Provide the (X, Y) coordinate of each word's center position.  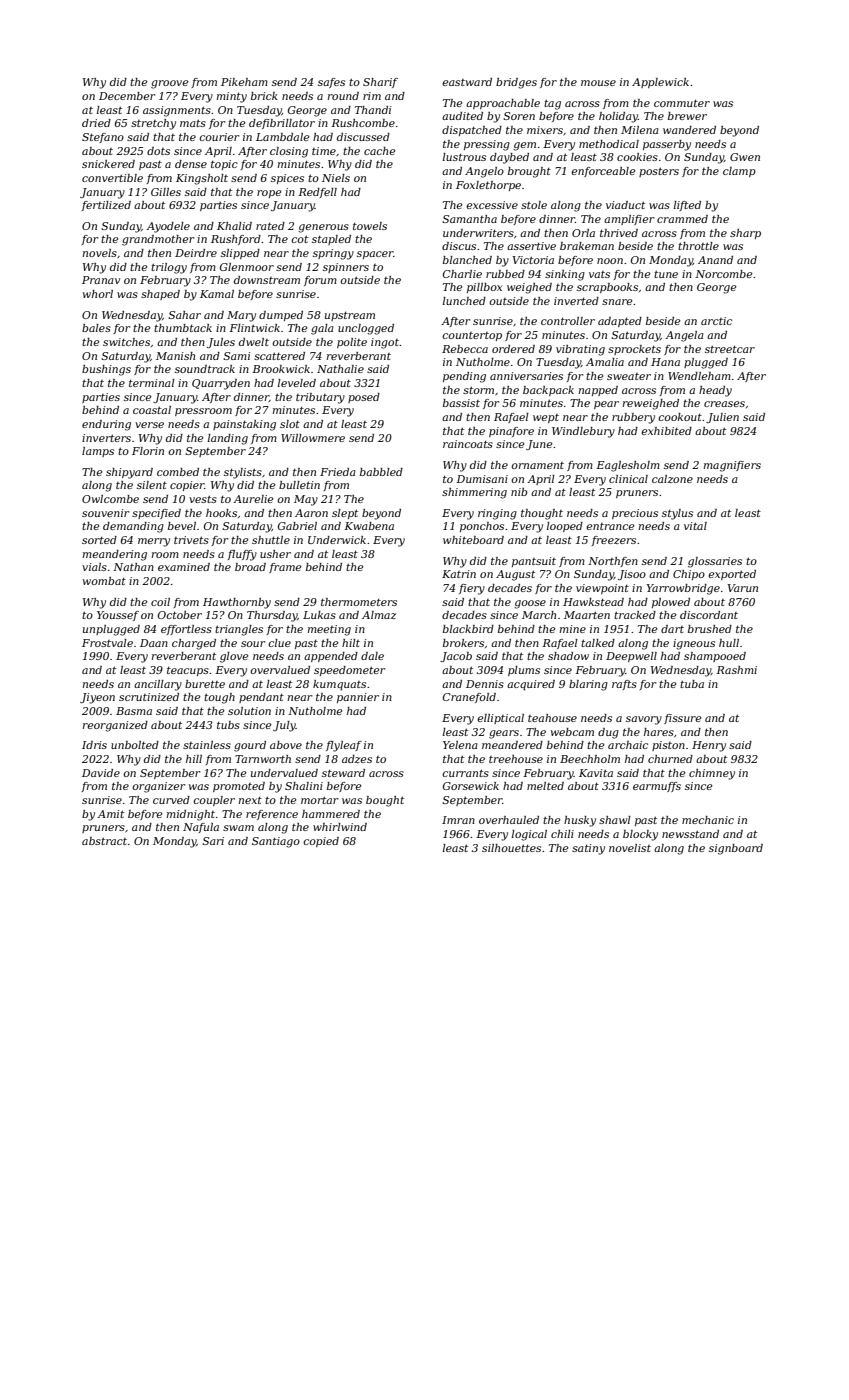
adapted (620, 322)
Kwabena (369, 526)
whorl (98, 294)
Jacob (456, 657)
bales (96, 328)
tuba (692, 684)
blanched (467, 260)
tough (219, 698)
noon (610, 261)
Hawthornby (237, 603)
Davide (101, 773)
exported (732, 575)
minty (231, 97)
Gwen (745, 157)
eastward (467, 82)
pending (464, 377)
